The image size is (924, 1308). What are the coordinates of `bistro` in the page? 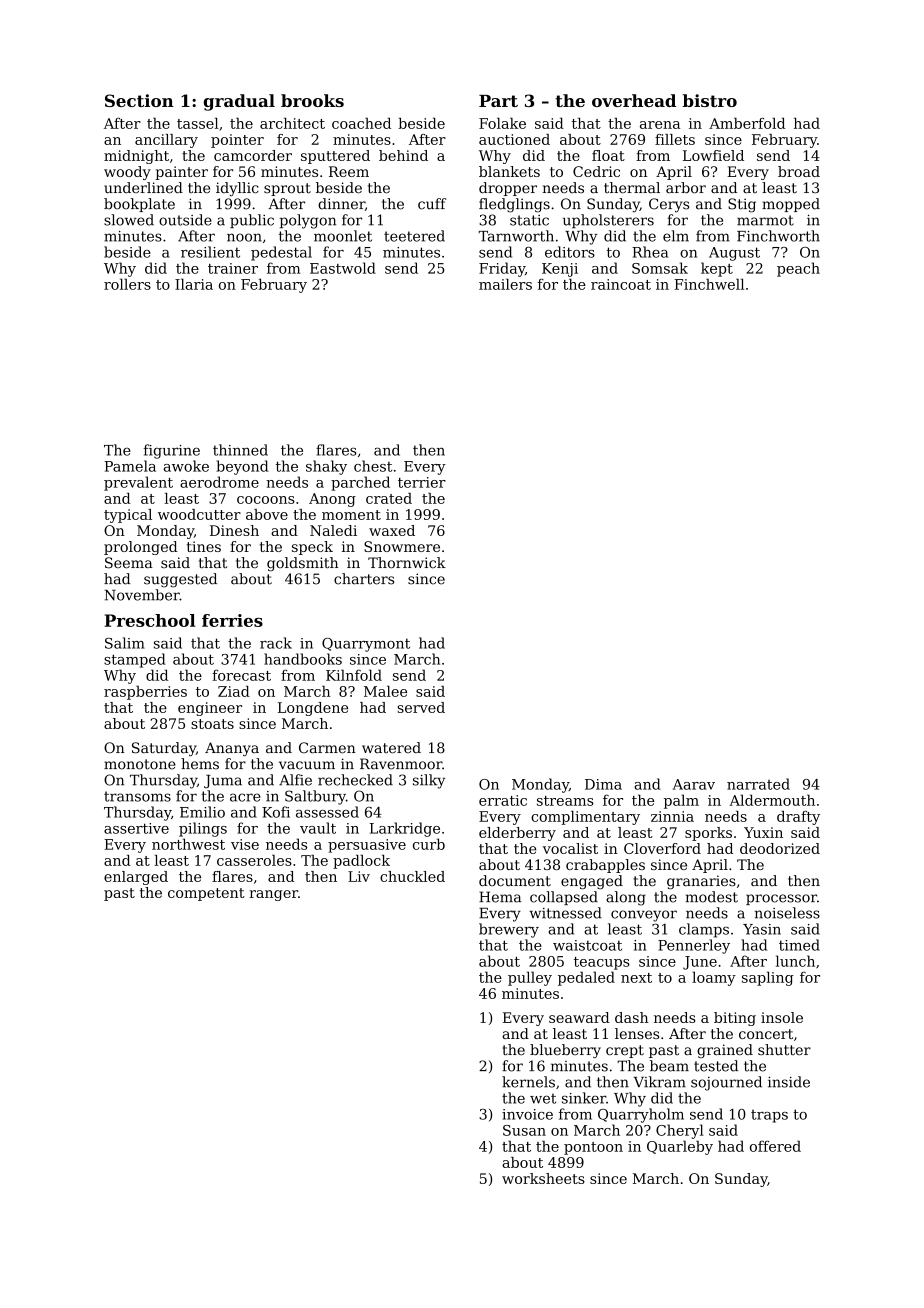 It's located at (710, 100).
